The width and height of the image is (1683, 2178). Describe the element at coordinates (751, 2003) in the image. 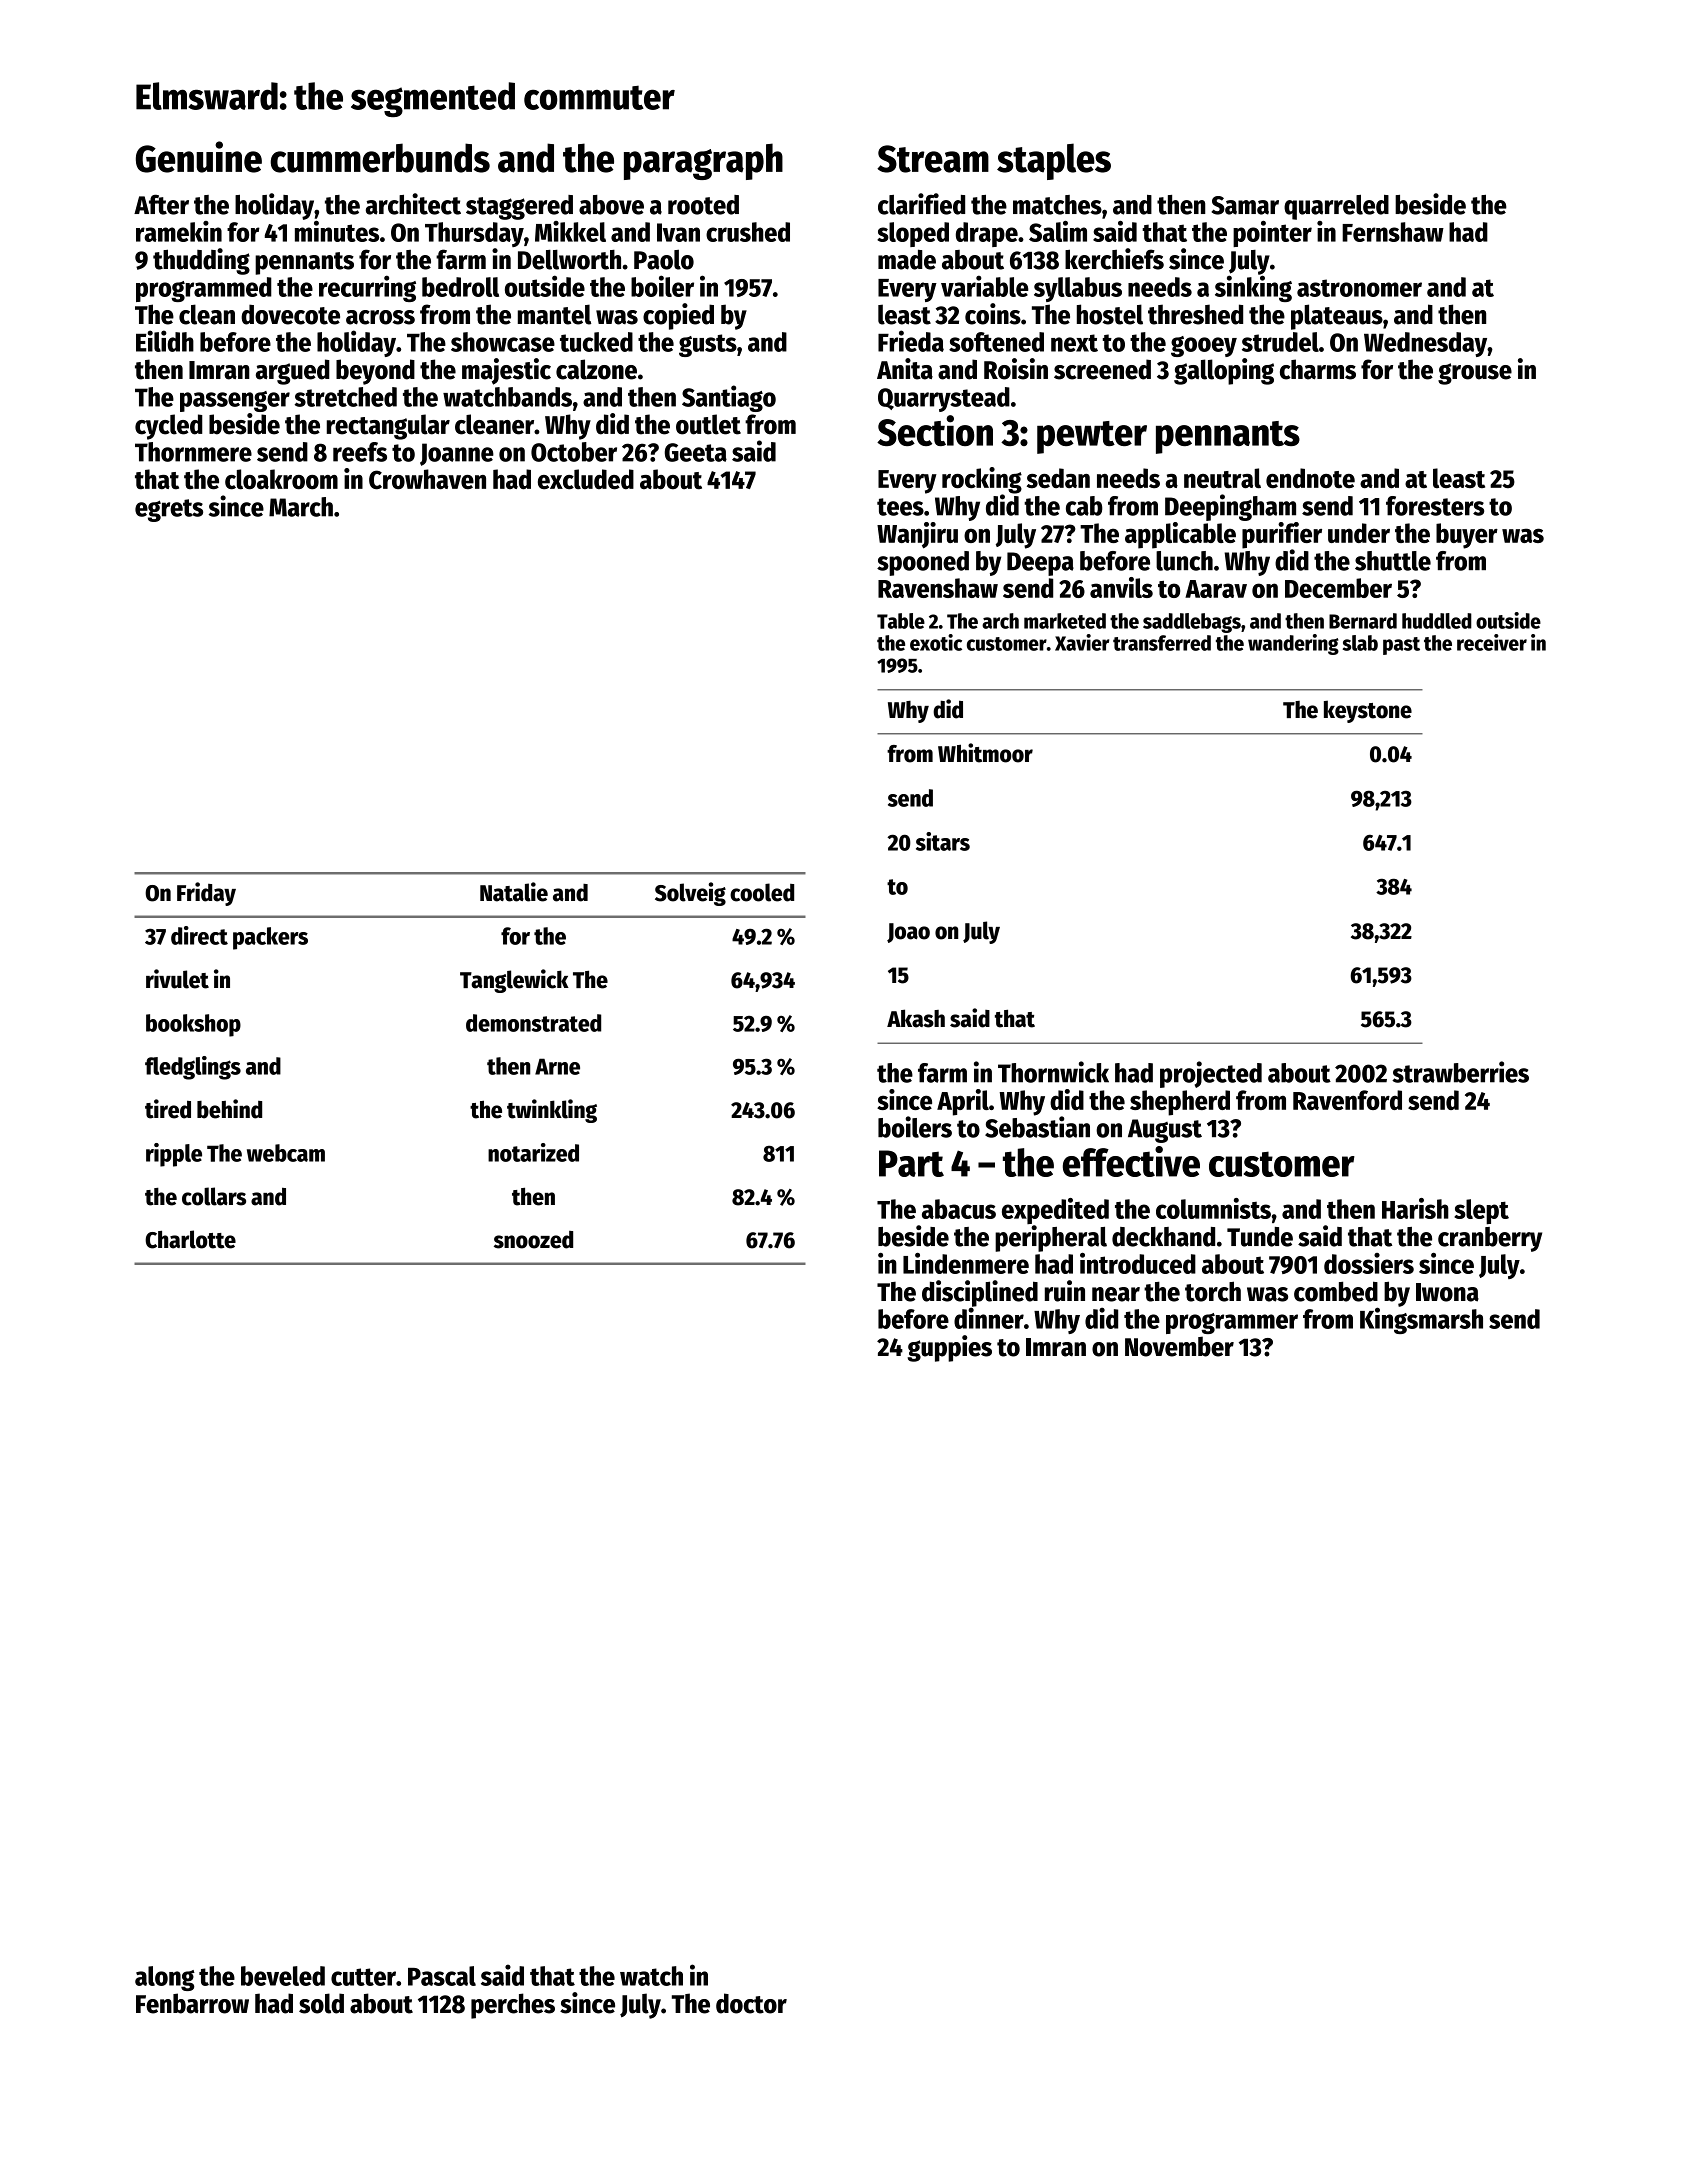

I see `doctor` at that location.
